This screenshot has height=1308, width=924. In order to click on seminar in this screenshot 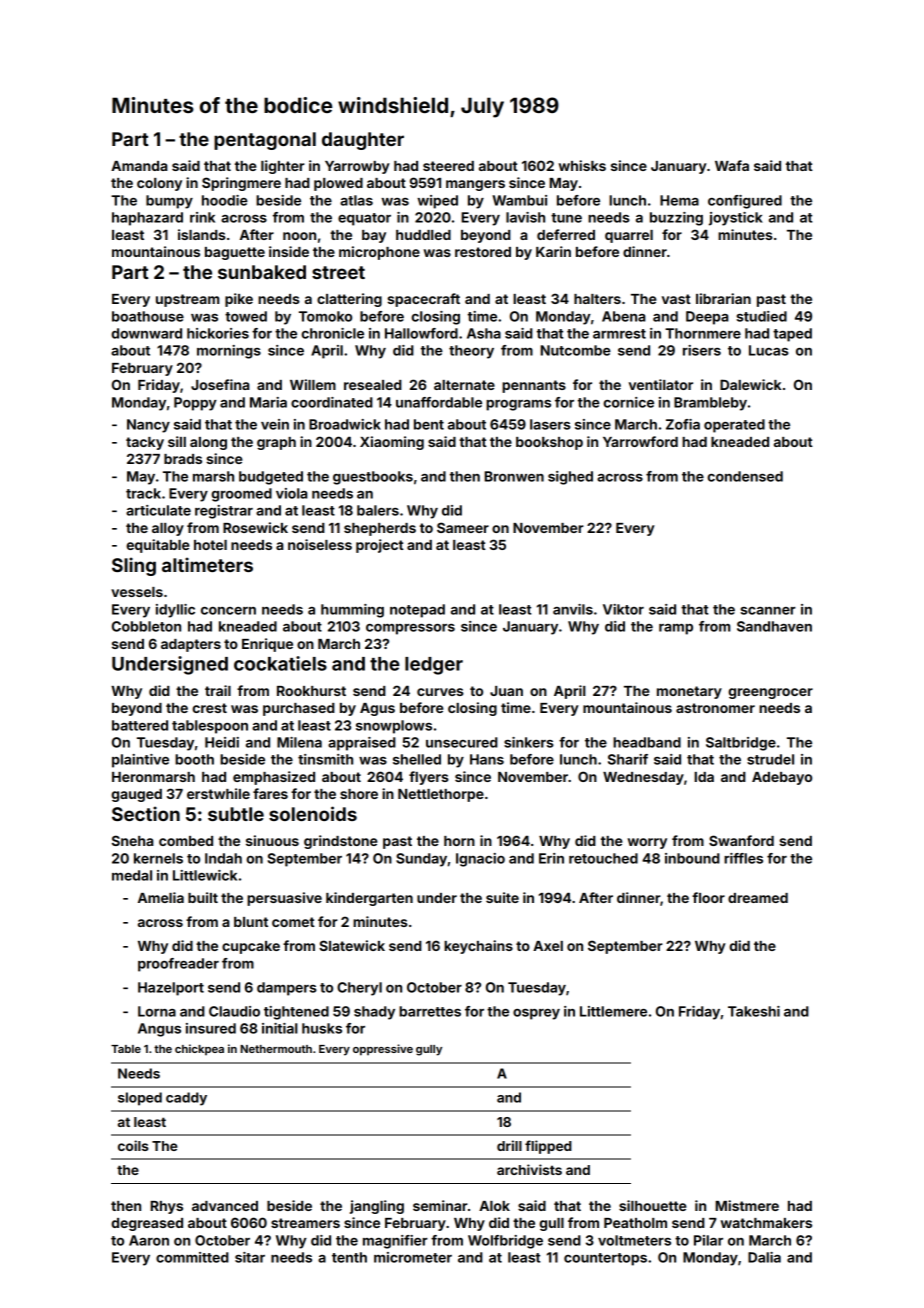, I will do `click(440, 1205)`.
